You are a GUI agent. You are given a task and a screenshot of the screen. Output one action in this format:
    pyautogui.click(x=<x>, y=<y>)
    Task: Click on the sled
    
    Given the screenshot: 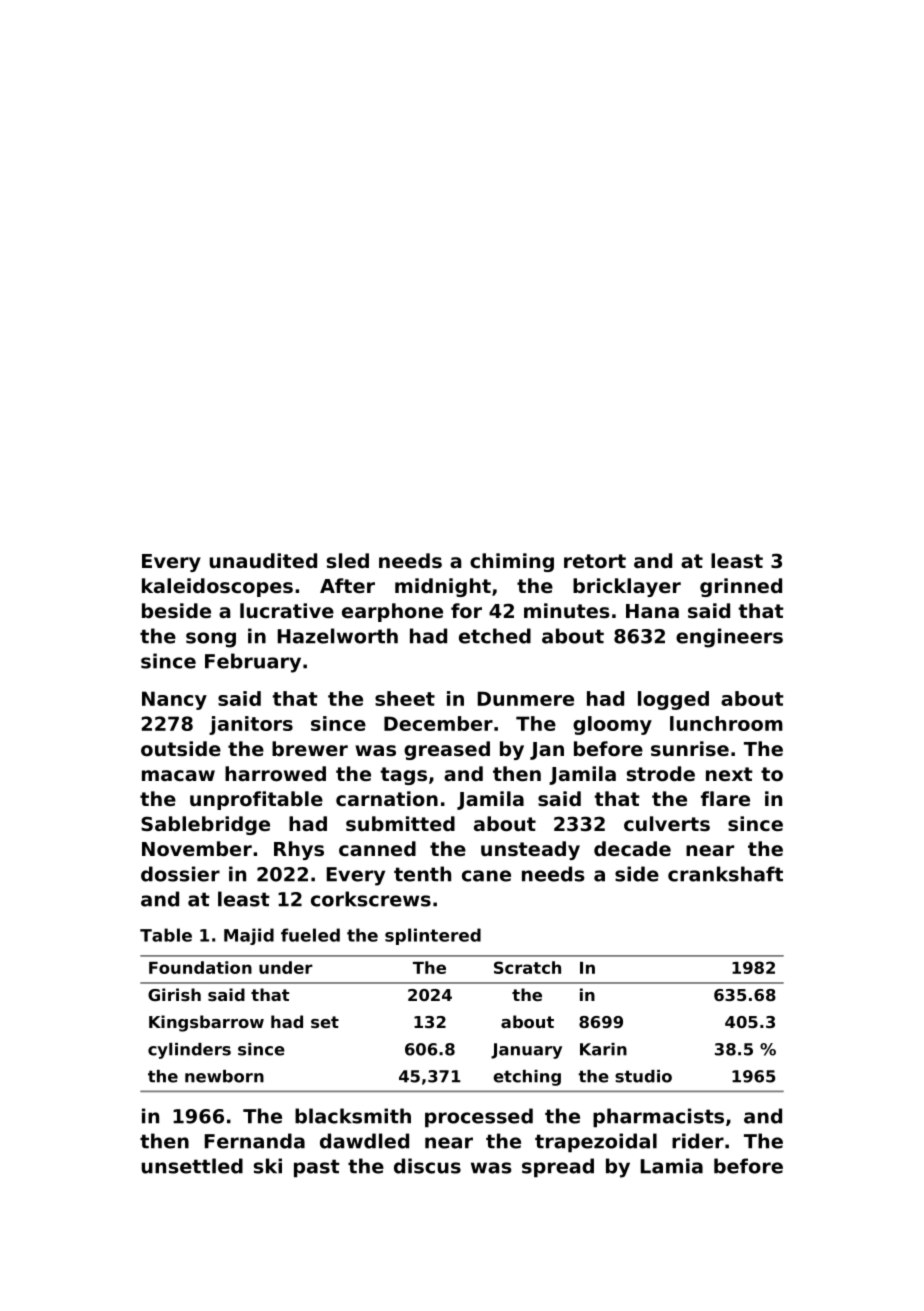 What is the action you would take?
    pyautogui.click(x=348, y=561)
